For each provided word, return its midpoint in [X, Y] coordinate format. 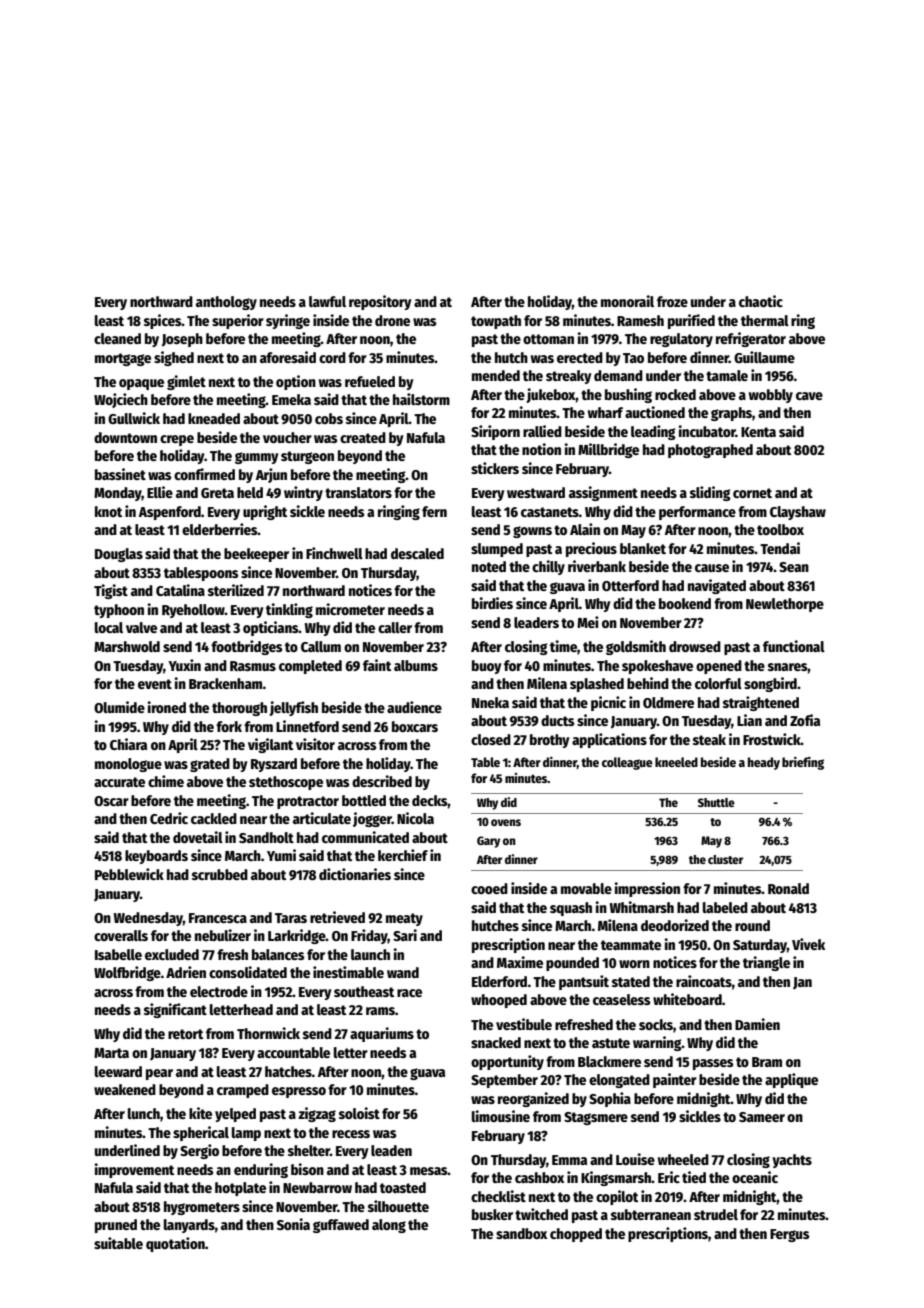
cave [809, 396]
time [563, 646]
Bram [767, 1062]
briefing [803, 763]
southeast [364, 991]
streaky [569, 377]
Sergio [199, 1151]
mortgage [123, 359]
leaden [391, 1150]
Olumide [119, 707]
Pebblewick [129, 874]
